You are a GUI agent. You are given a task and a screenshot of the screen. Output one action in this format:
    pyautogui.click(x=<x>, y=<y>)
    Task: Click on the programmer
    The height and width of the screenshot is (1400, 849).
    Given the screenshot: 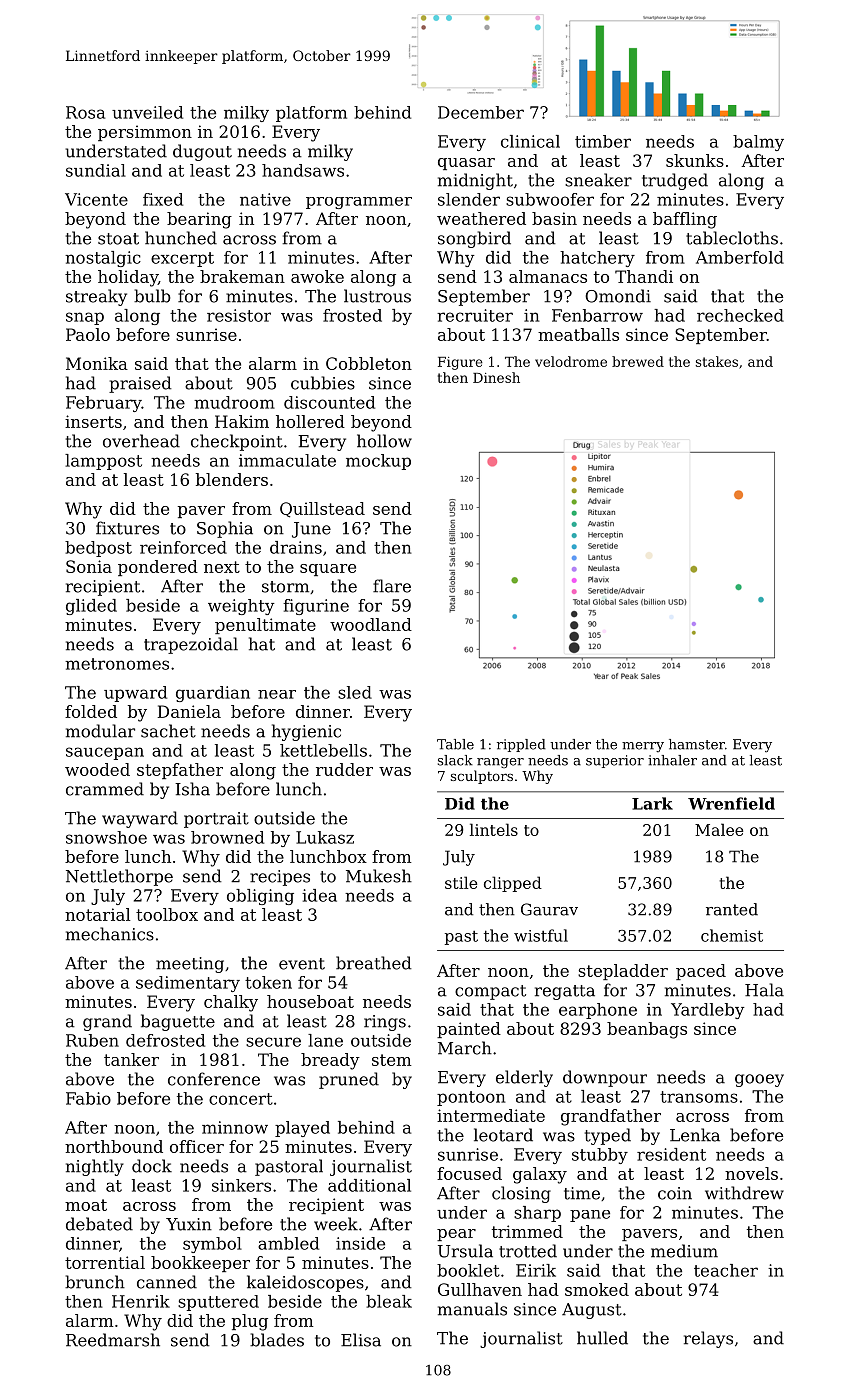 What is the action you would take?
    pyautogui.click(x=359, y=203)
